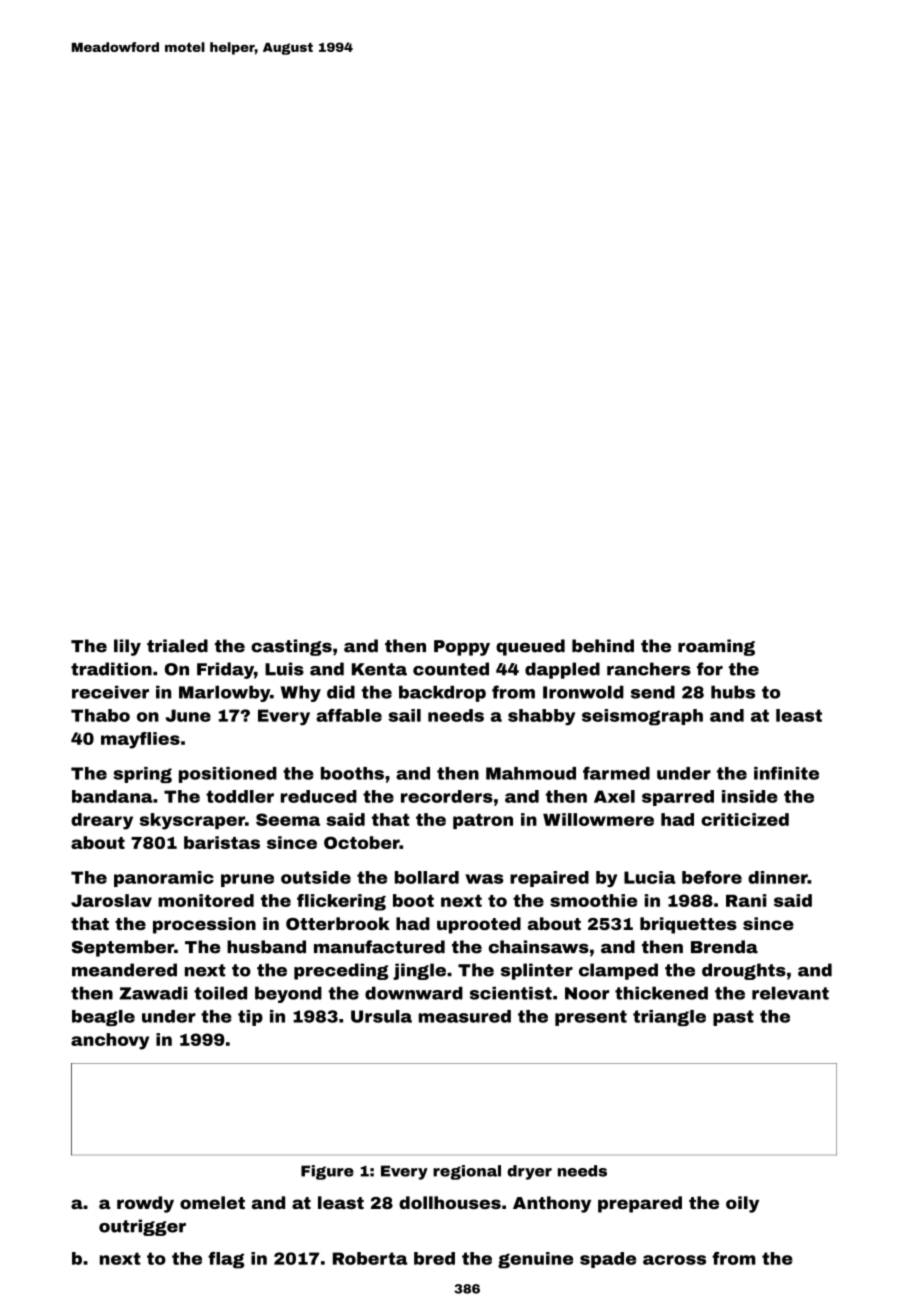 The height and width of the screenshot is (1316, 908). Describe the element at coordinates (110, 692) in the screenshot. I see `receiver` at that location.
